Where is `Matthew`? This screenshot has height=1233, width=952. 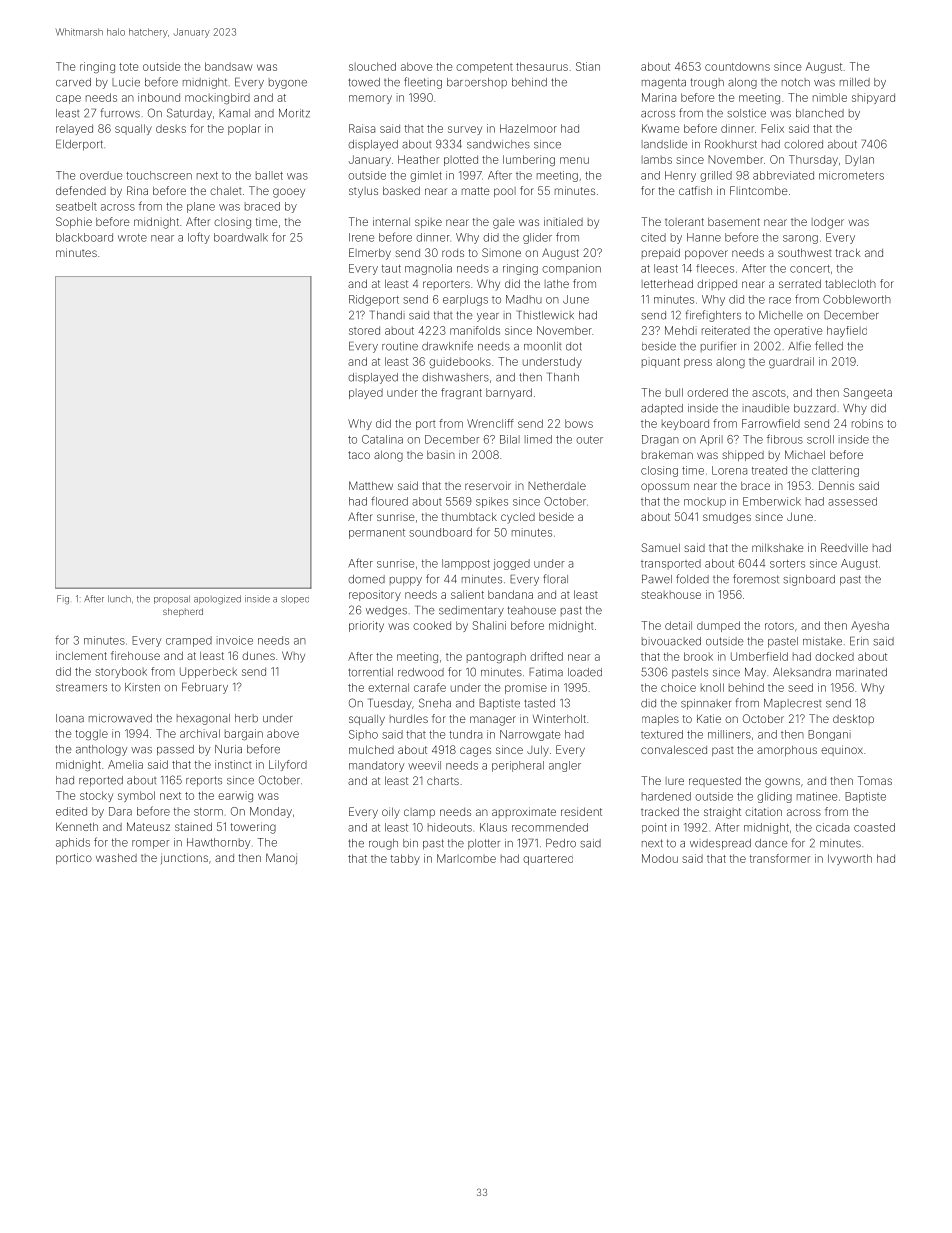 Matthew is located at coordinates (371, 485).
